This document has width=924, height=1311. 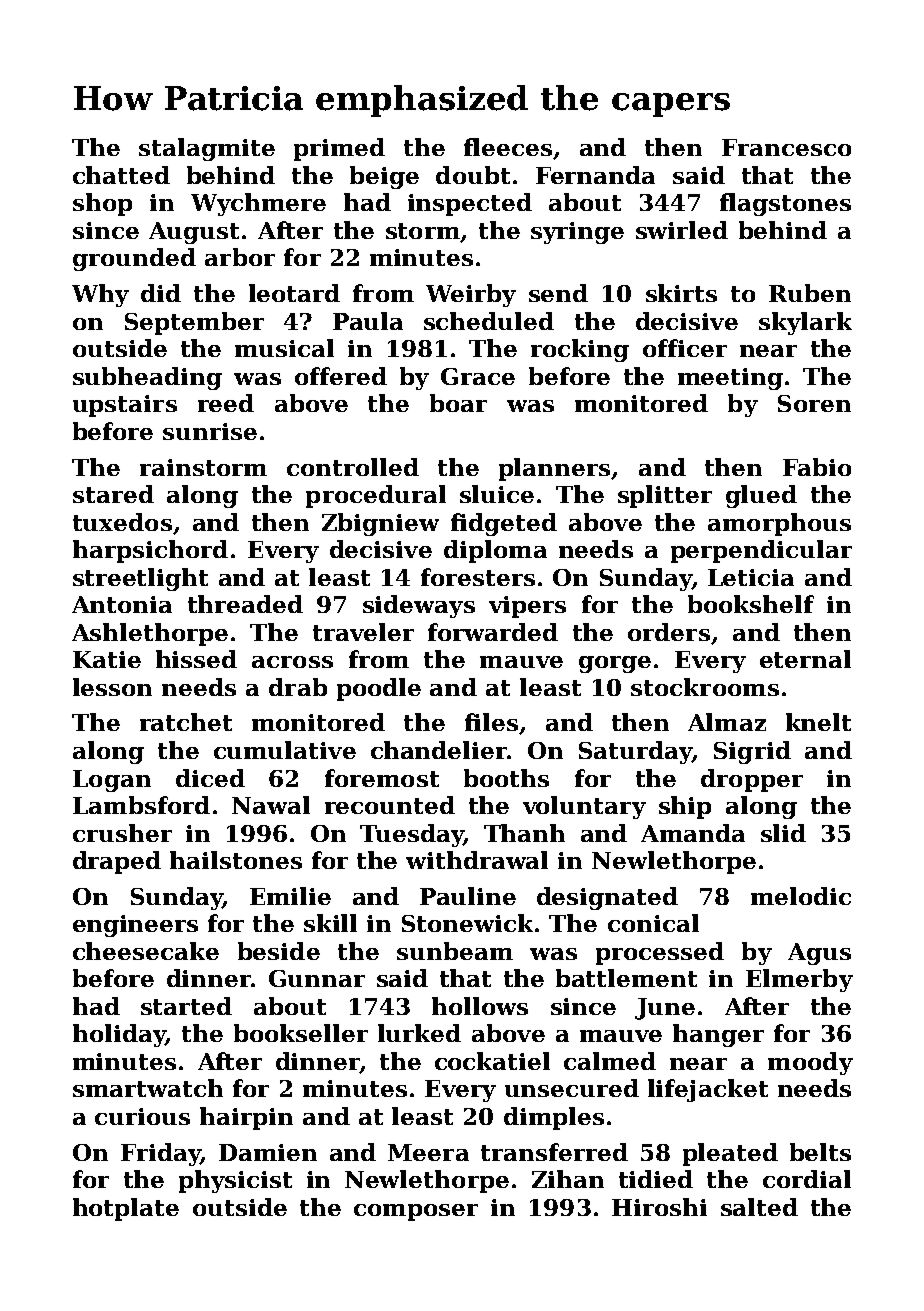 I want to click on skill, so click(x=330, y=923).
